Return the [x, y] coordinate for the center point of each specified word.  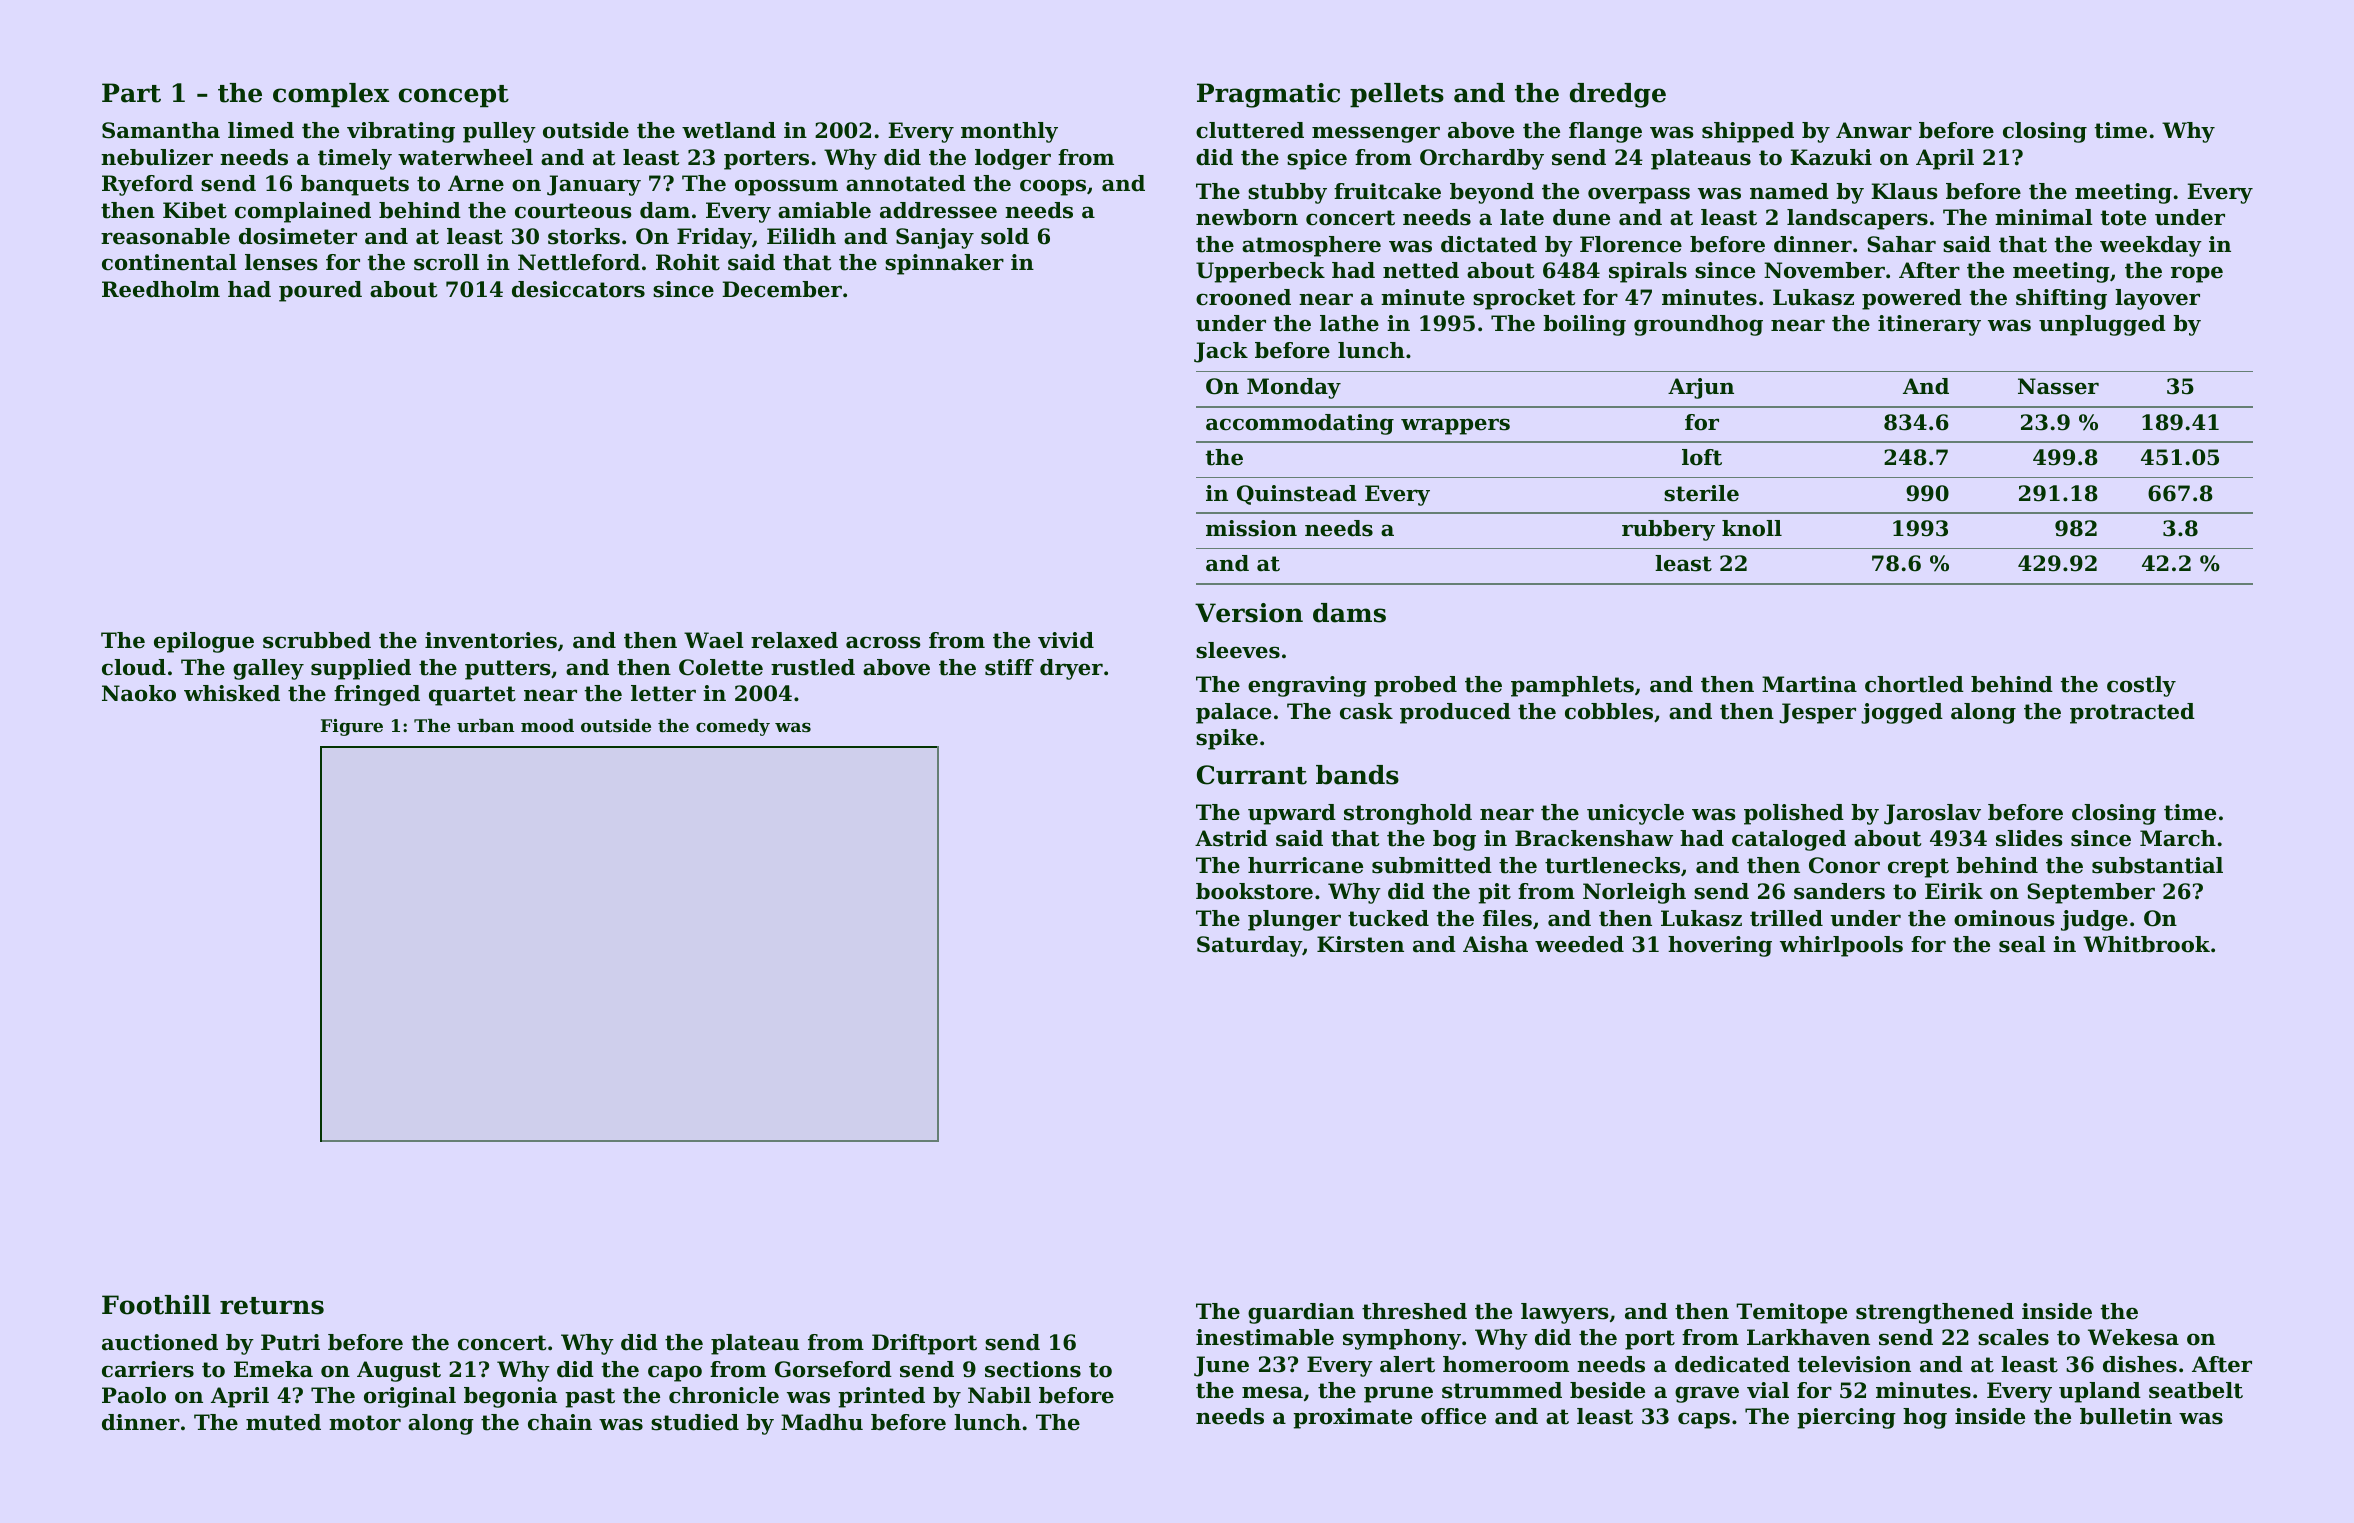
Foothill [156, 1305]
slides [2029, 838]
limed [261, 130]
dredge [1618, 95]
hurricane [1305, 865]
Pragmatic [1268, 95]
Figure [352, 727]
